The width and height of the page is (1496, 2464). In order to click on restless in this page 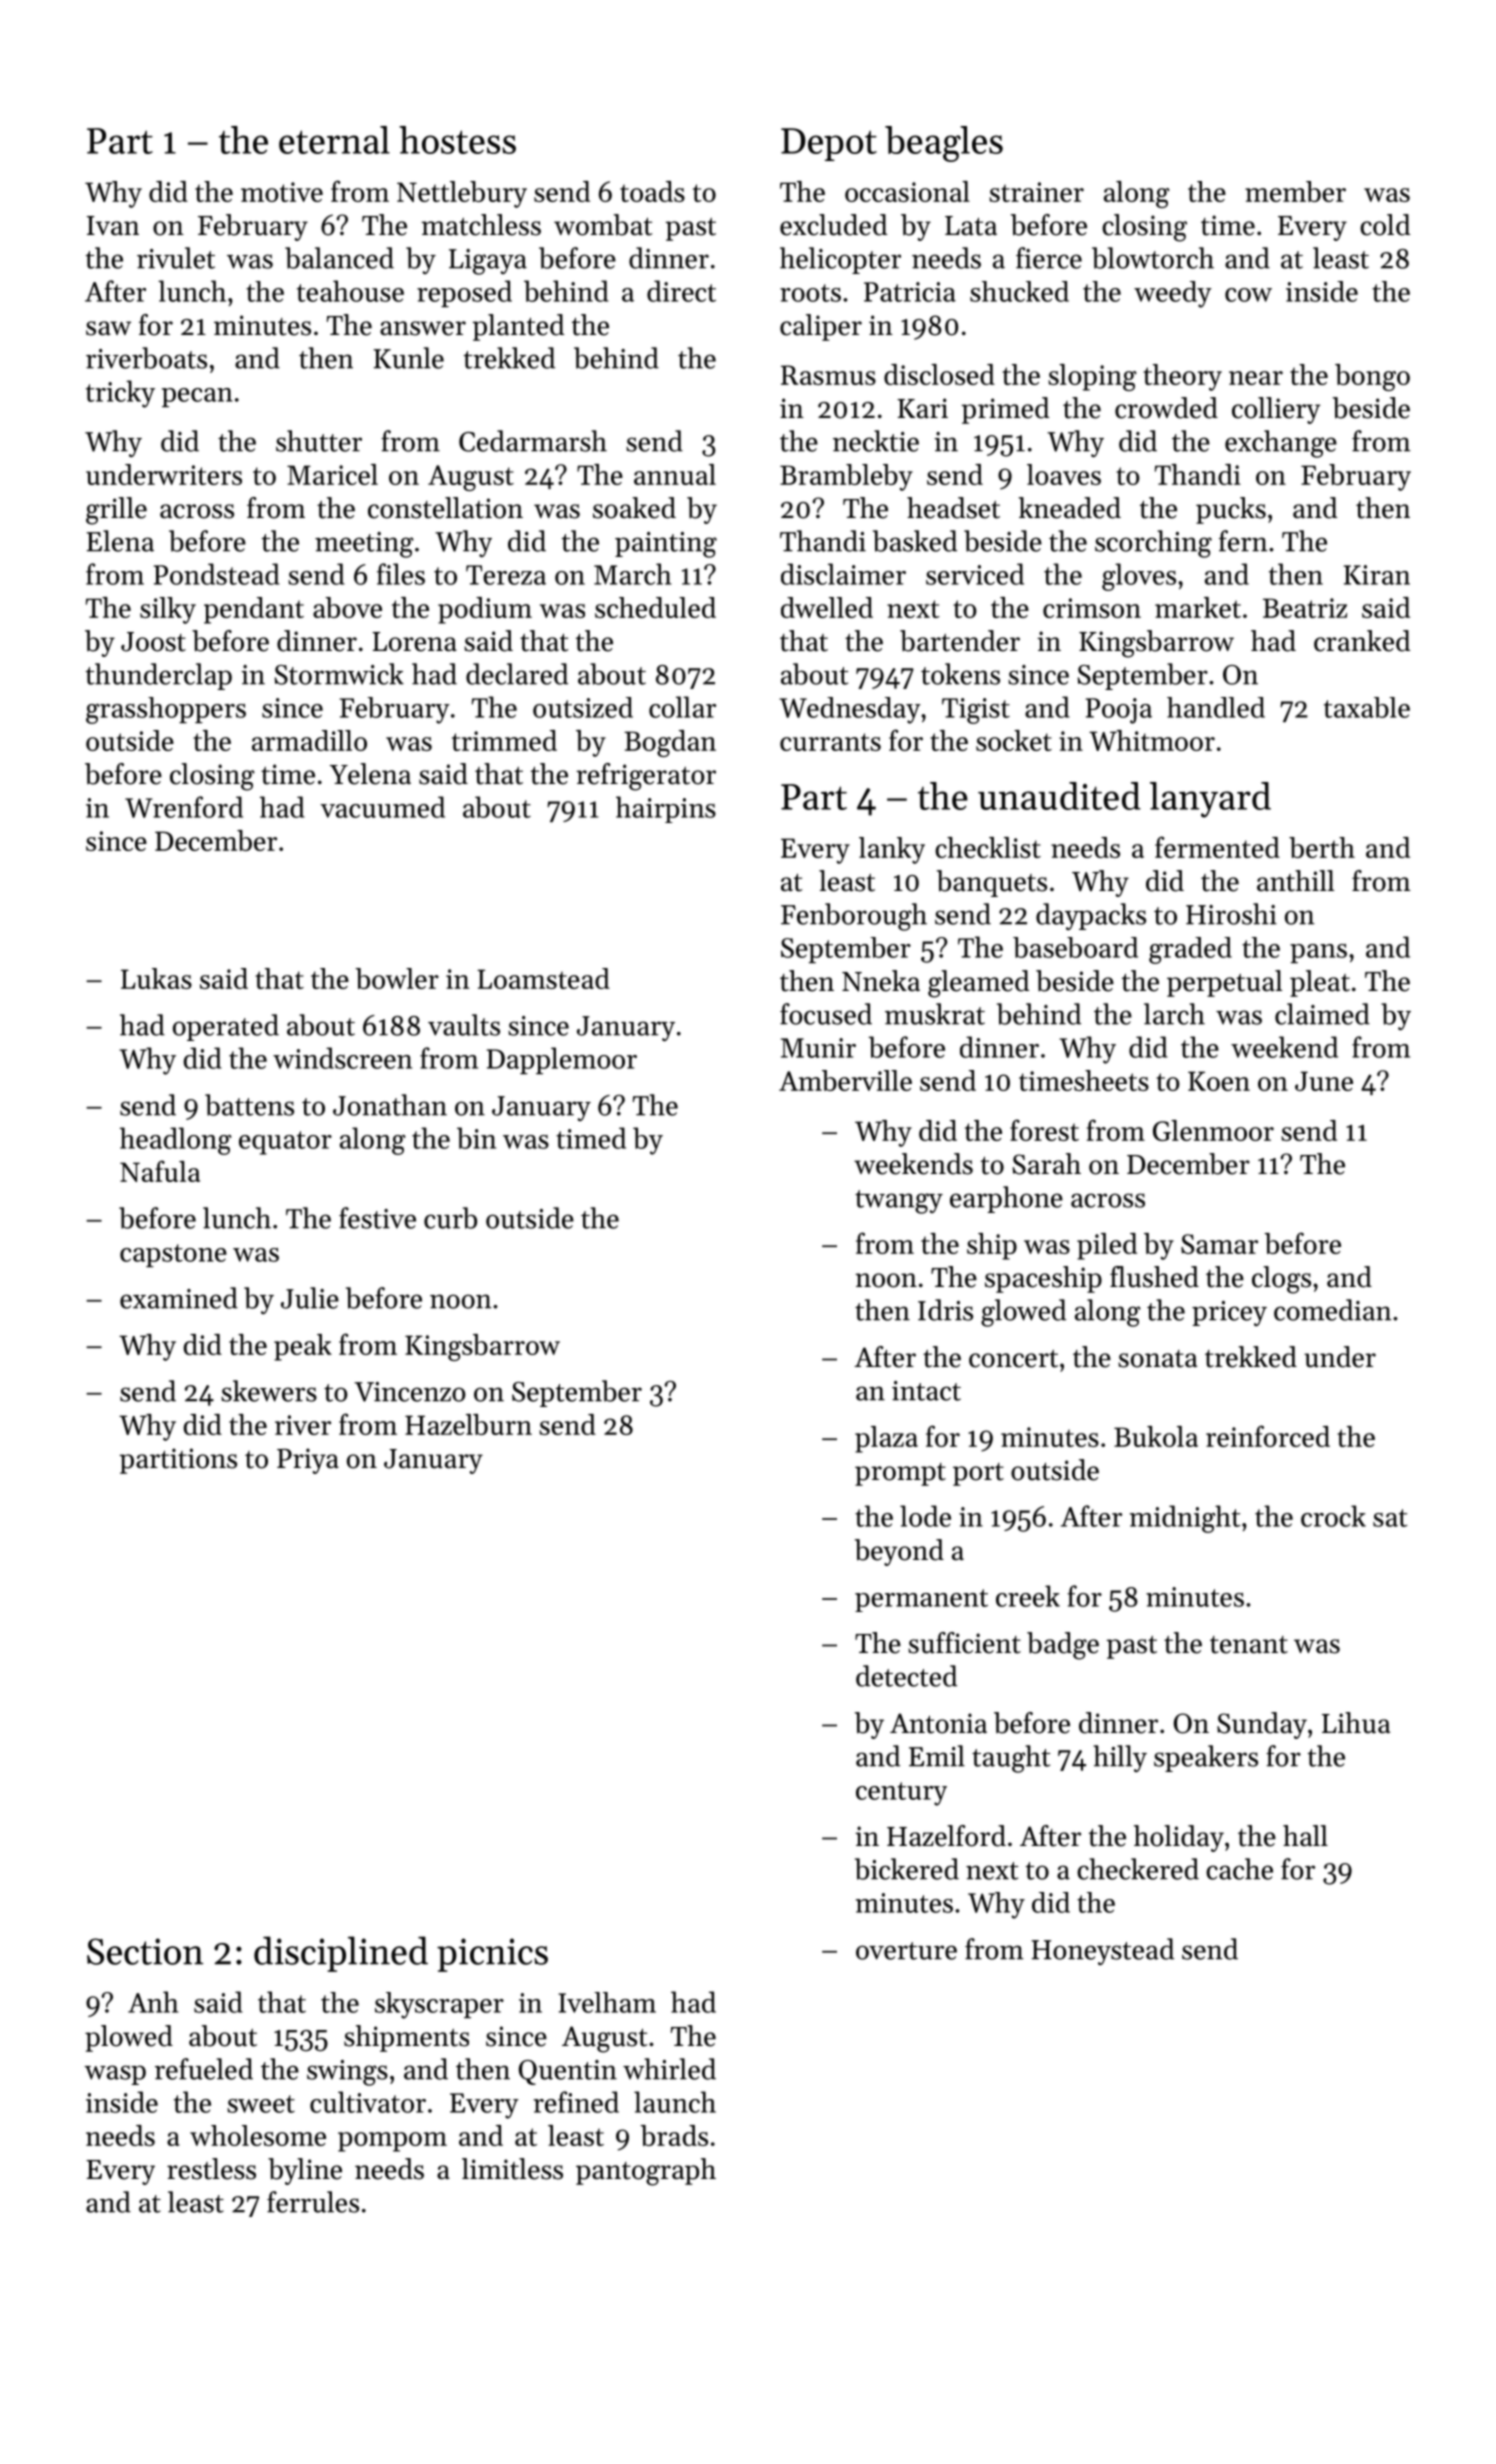, I will do `click(211, 2169)`.
